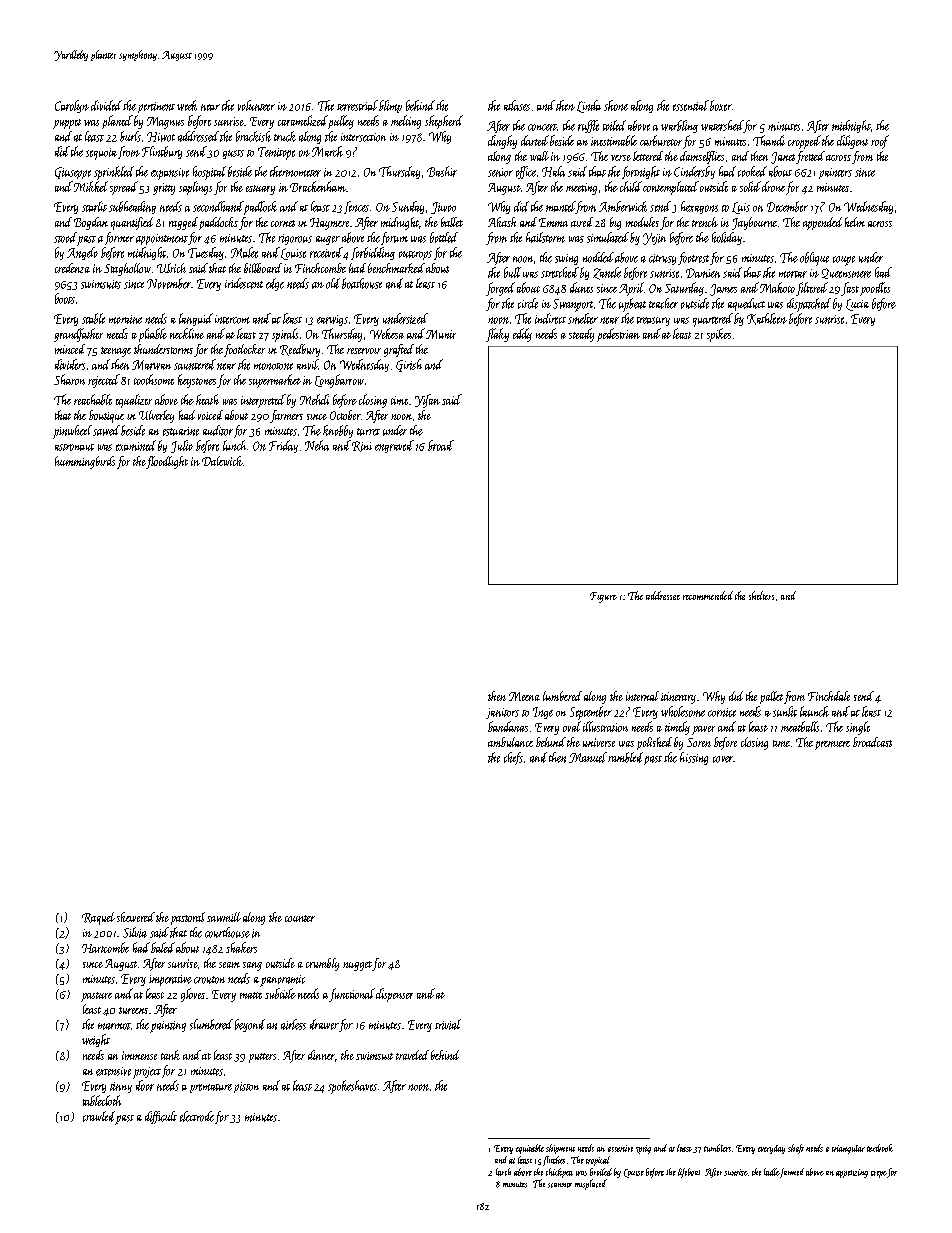 The width and height of the screenshot is (952, 1233). I want to click on Jiwoo, so click(443, 208).
